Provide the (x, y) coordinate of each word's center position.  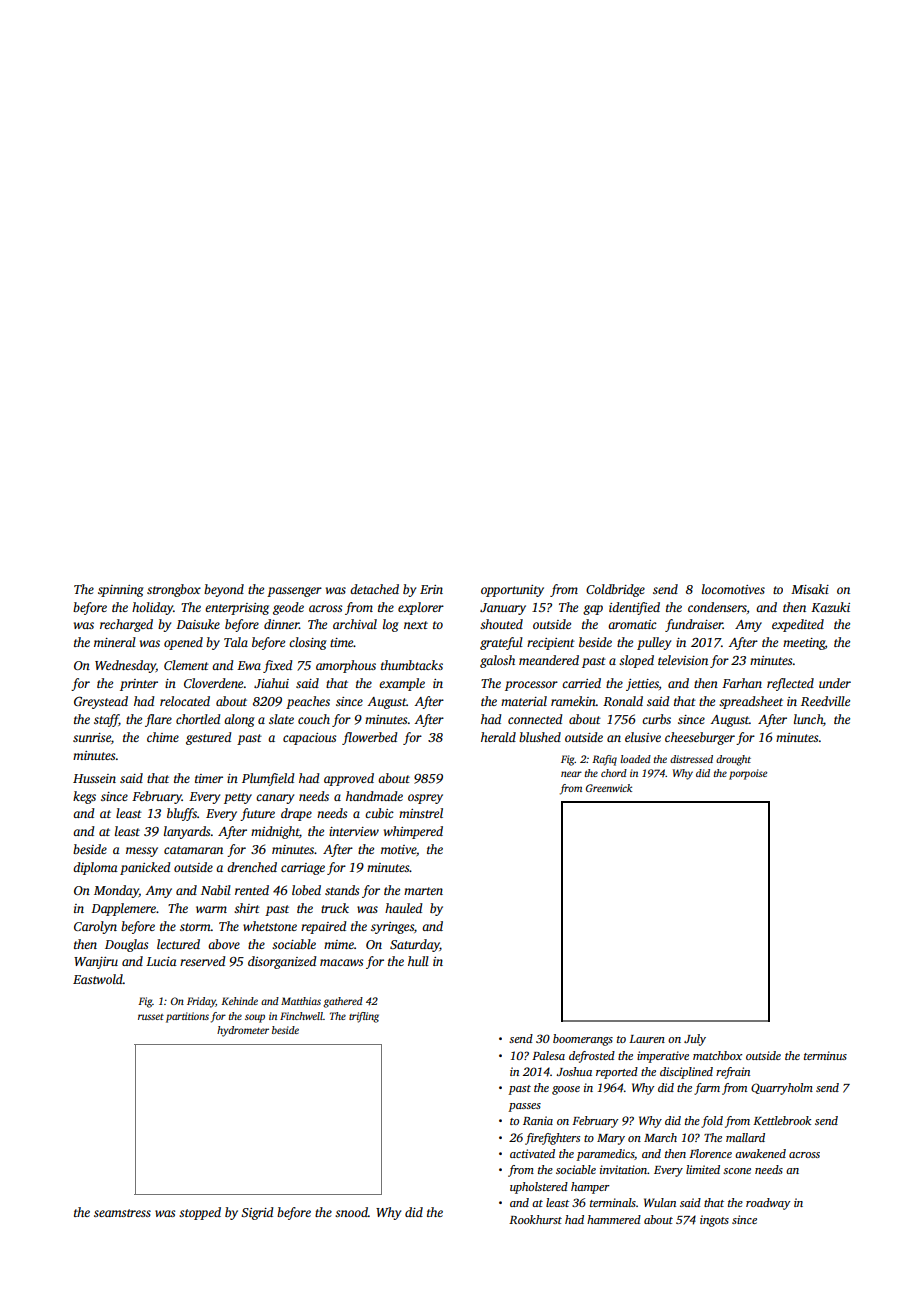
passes (524, 1107)
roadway (768, 1204)
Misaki (810, 589)
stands (342, 890)
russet (151, 1017)
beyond (224, 590)
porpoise (748, 774)
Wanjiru (96, 963)
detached (374, 589)
